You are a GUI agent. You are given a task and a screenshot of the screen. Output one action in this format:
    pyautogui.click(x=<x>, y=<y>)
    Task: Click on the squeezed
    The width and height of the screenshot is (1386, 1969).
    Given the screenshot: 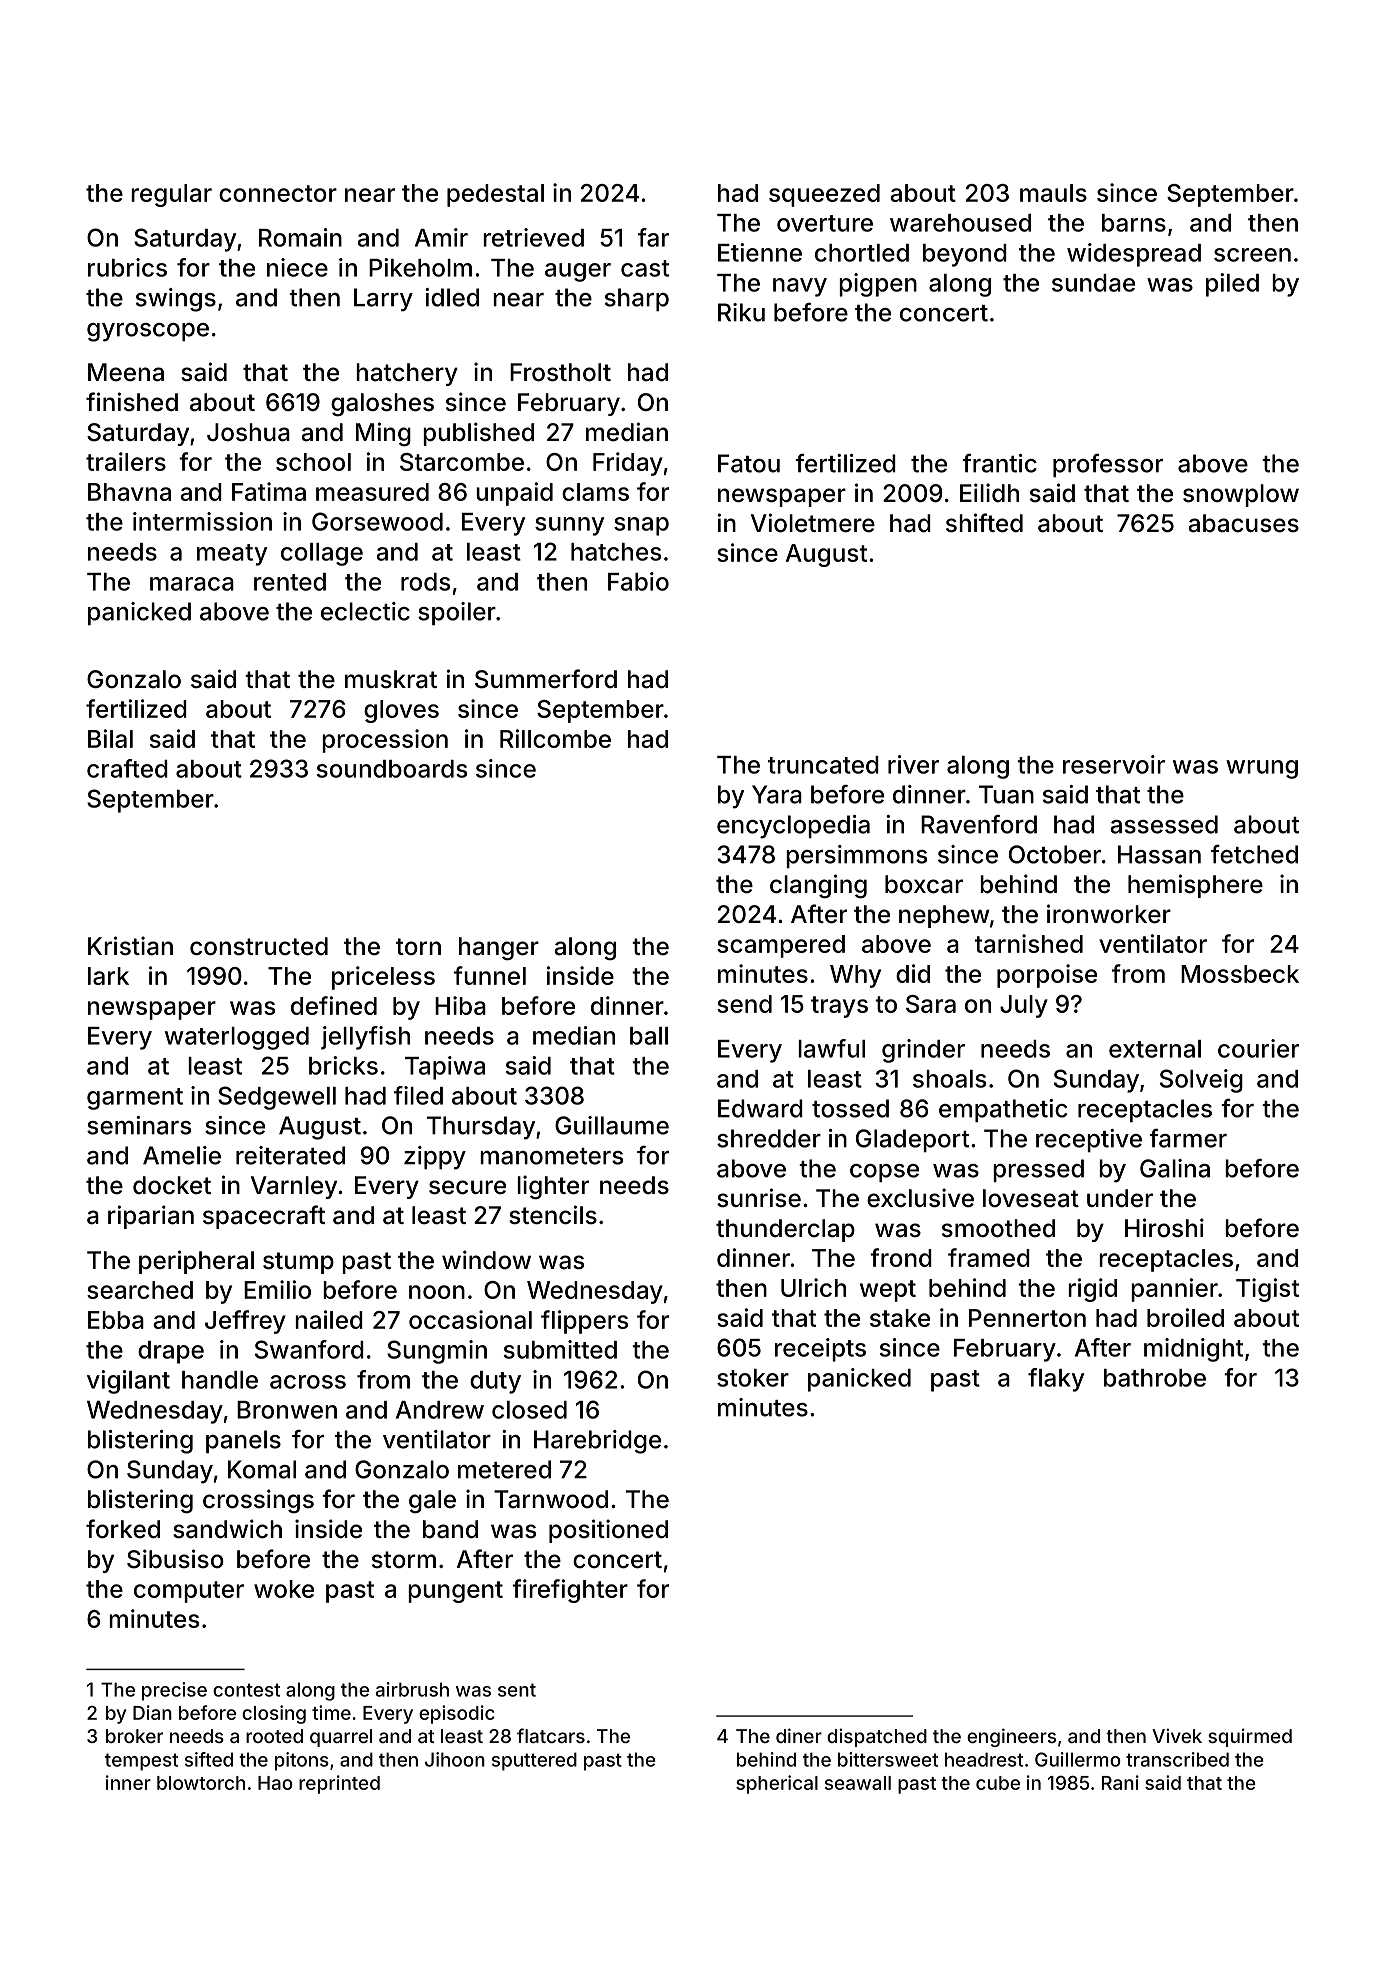 What is the action you would take?
    pyautogui.click(x=824, y=195)
